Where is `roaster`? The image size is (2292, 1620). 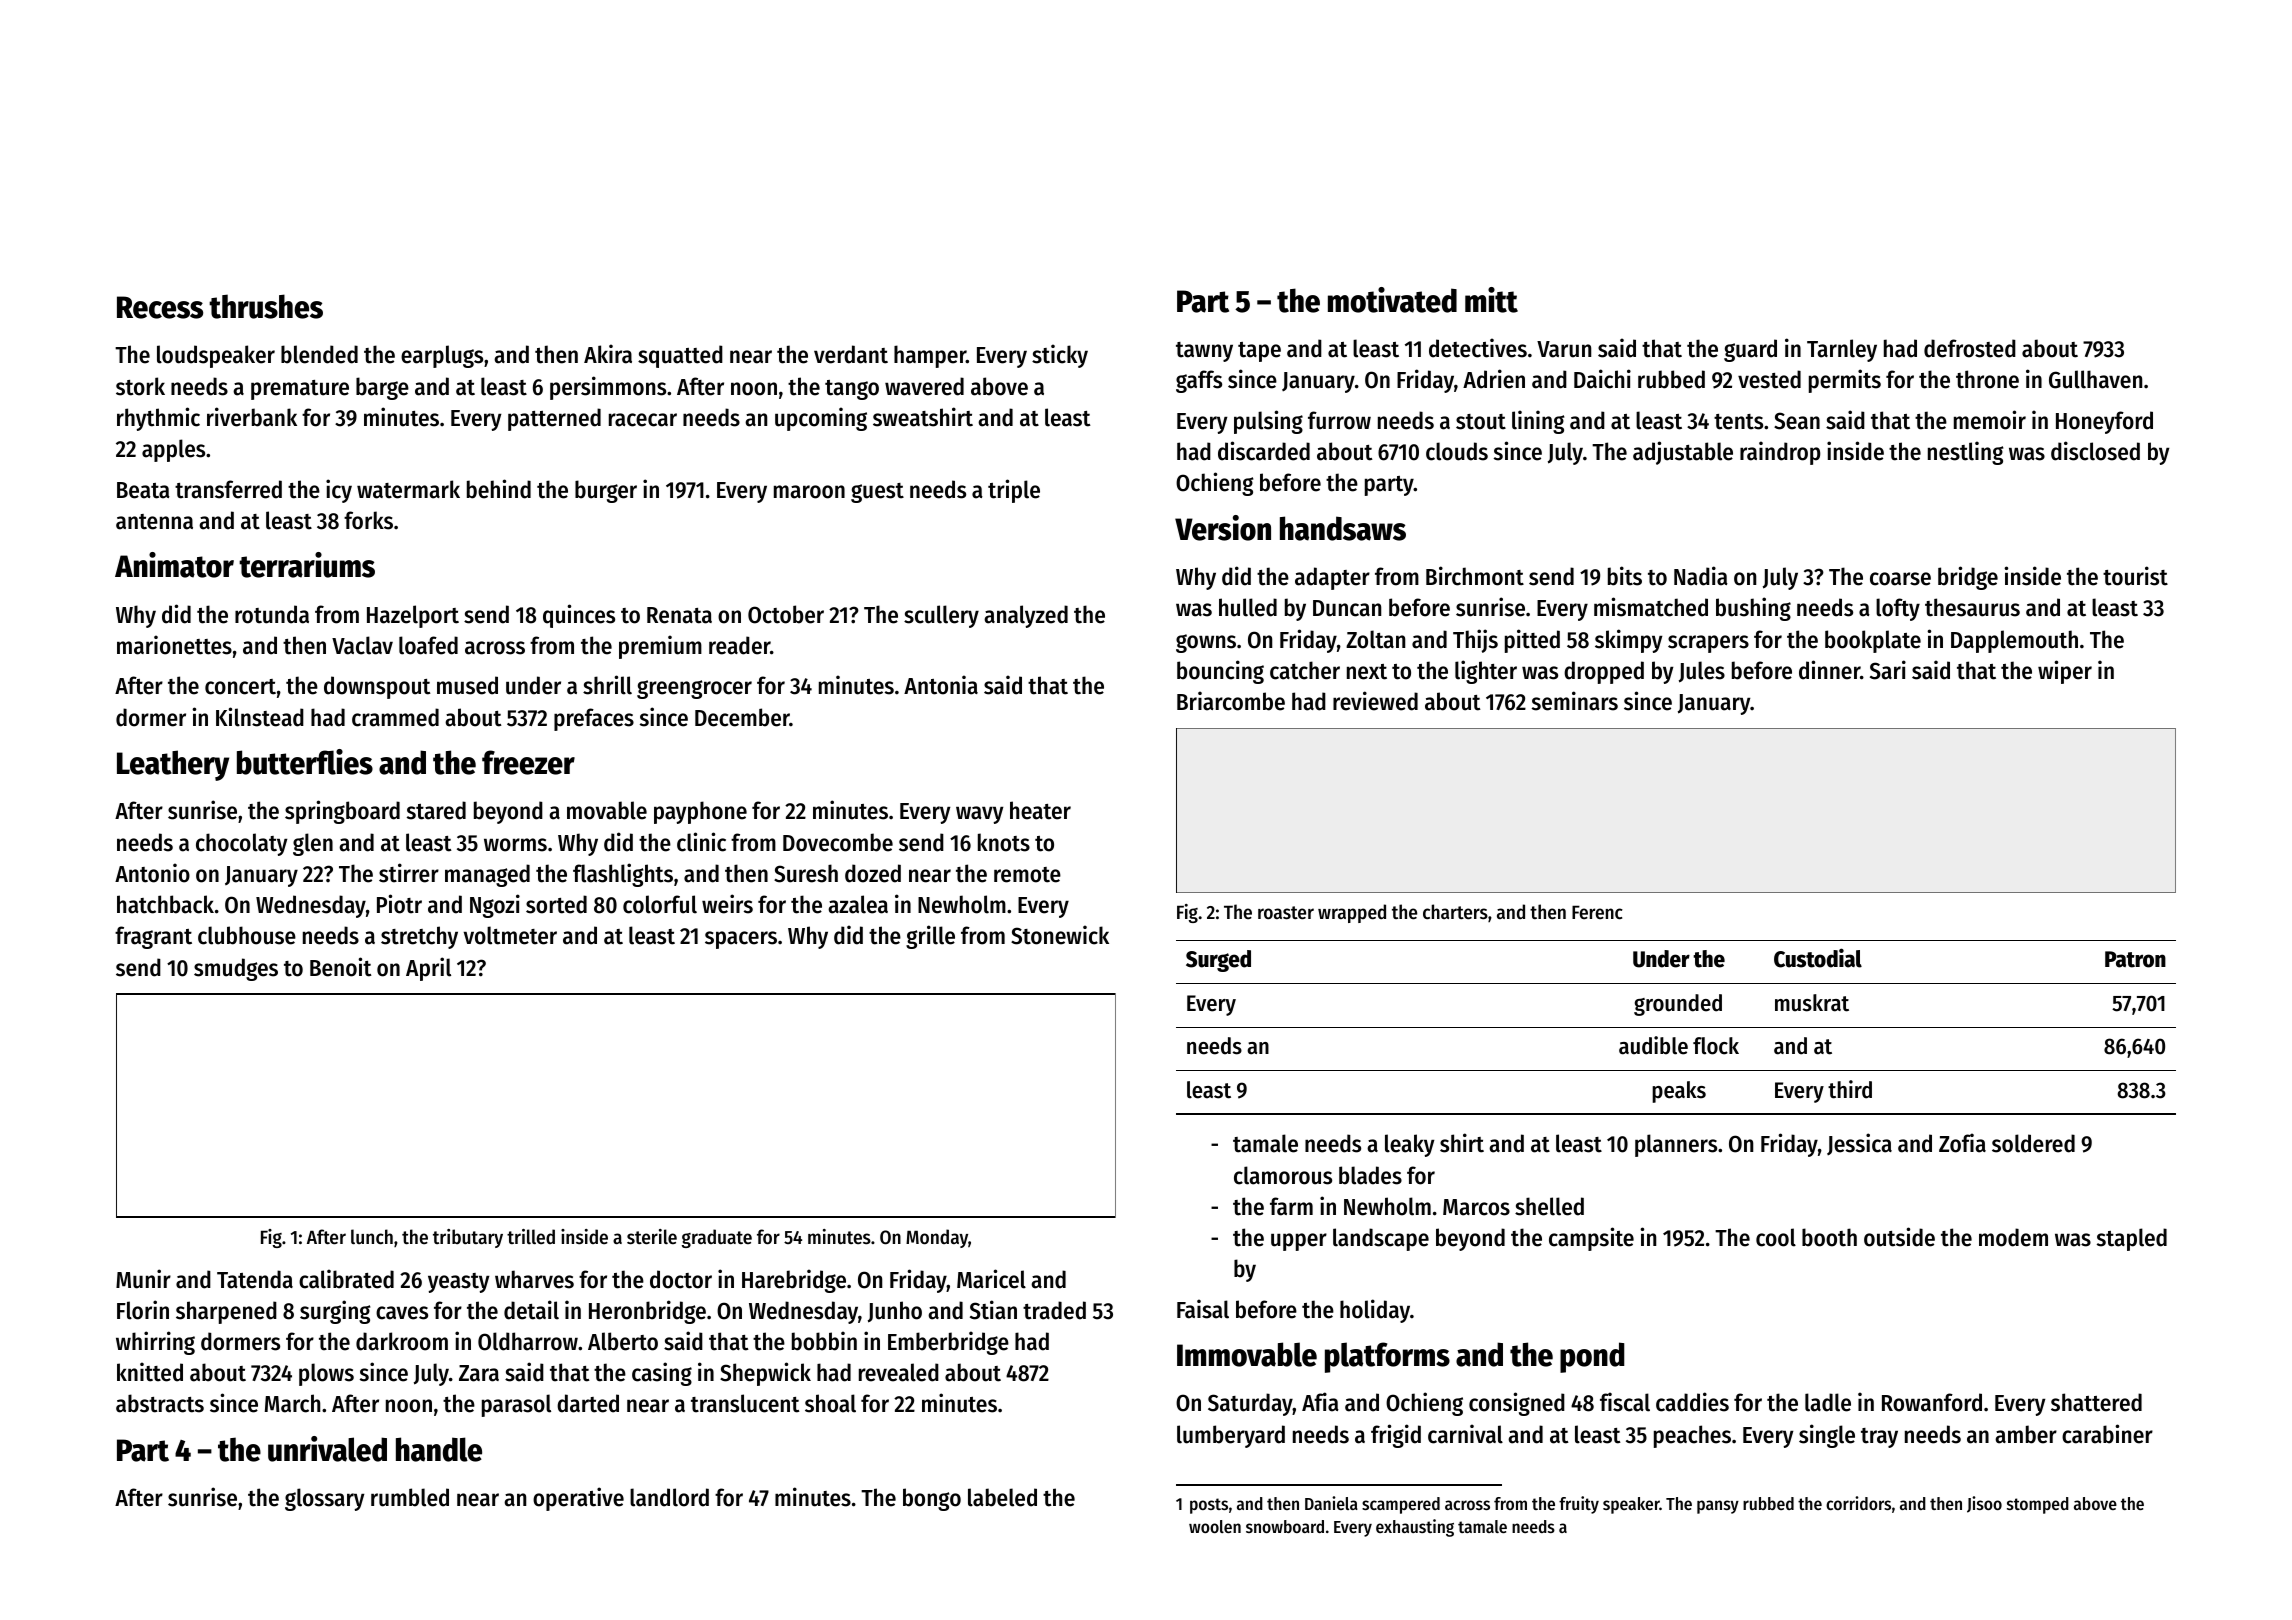
roaster is located at coordinates (1286, 913).
